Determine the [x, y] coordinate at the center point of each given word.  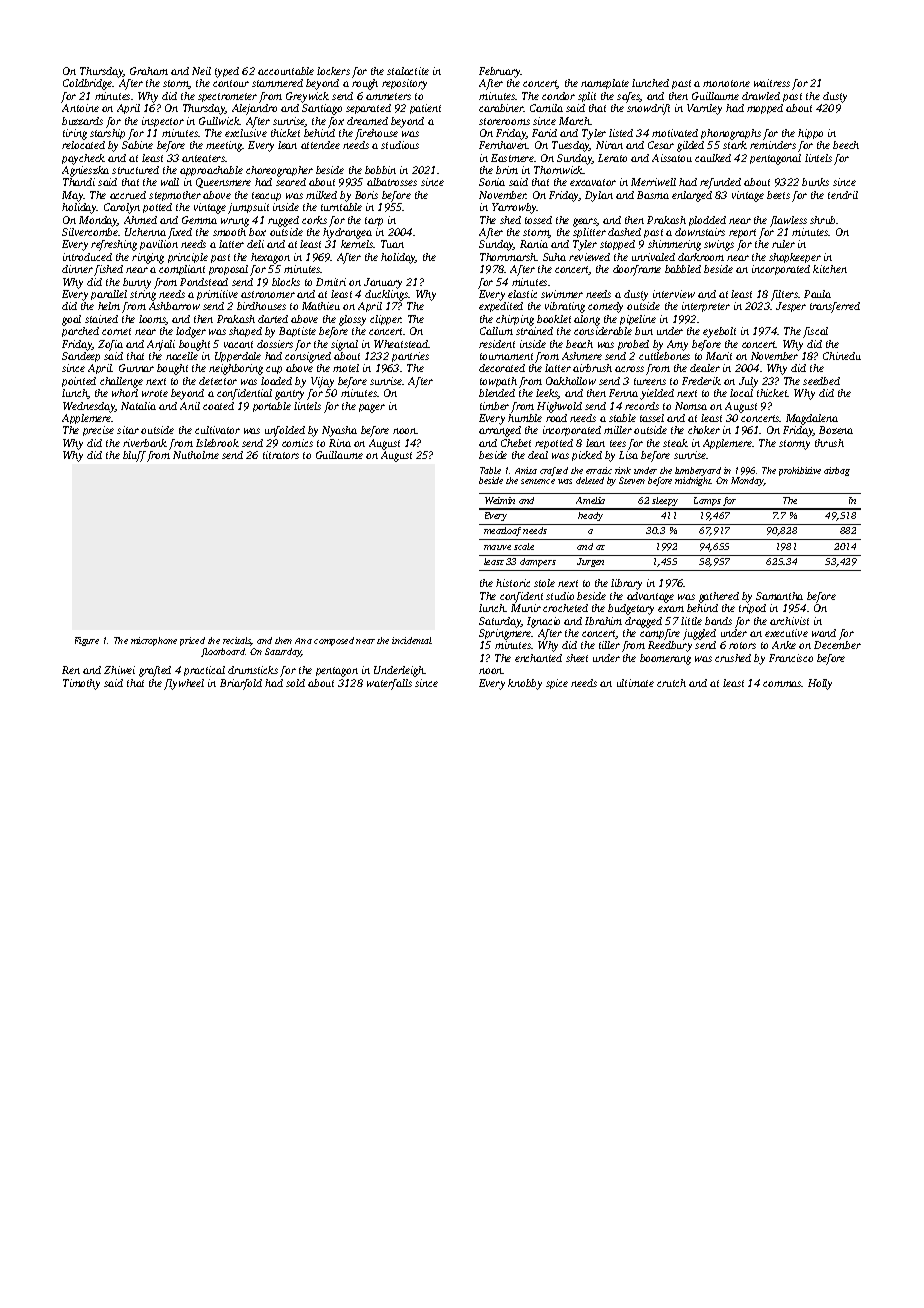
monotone [726, 83]
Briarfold [241, 684]
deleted [590, 480]
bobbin [380, 170]
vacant [238, 344]
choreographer [279, 171]
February [500, 72]
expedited [501, 307]
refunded [720, 183]
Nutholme [196, 455]
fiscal [815, 332]
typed [227, 72]
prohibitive [800, 471]
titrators [281, 455]
